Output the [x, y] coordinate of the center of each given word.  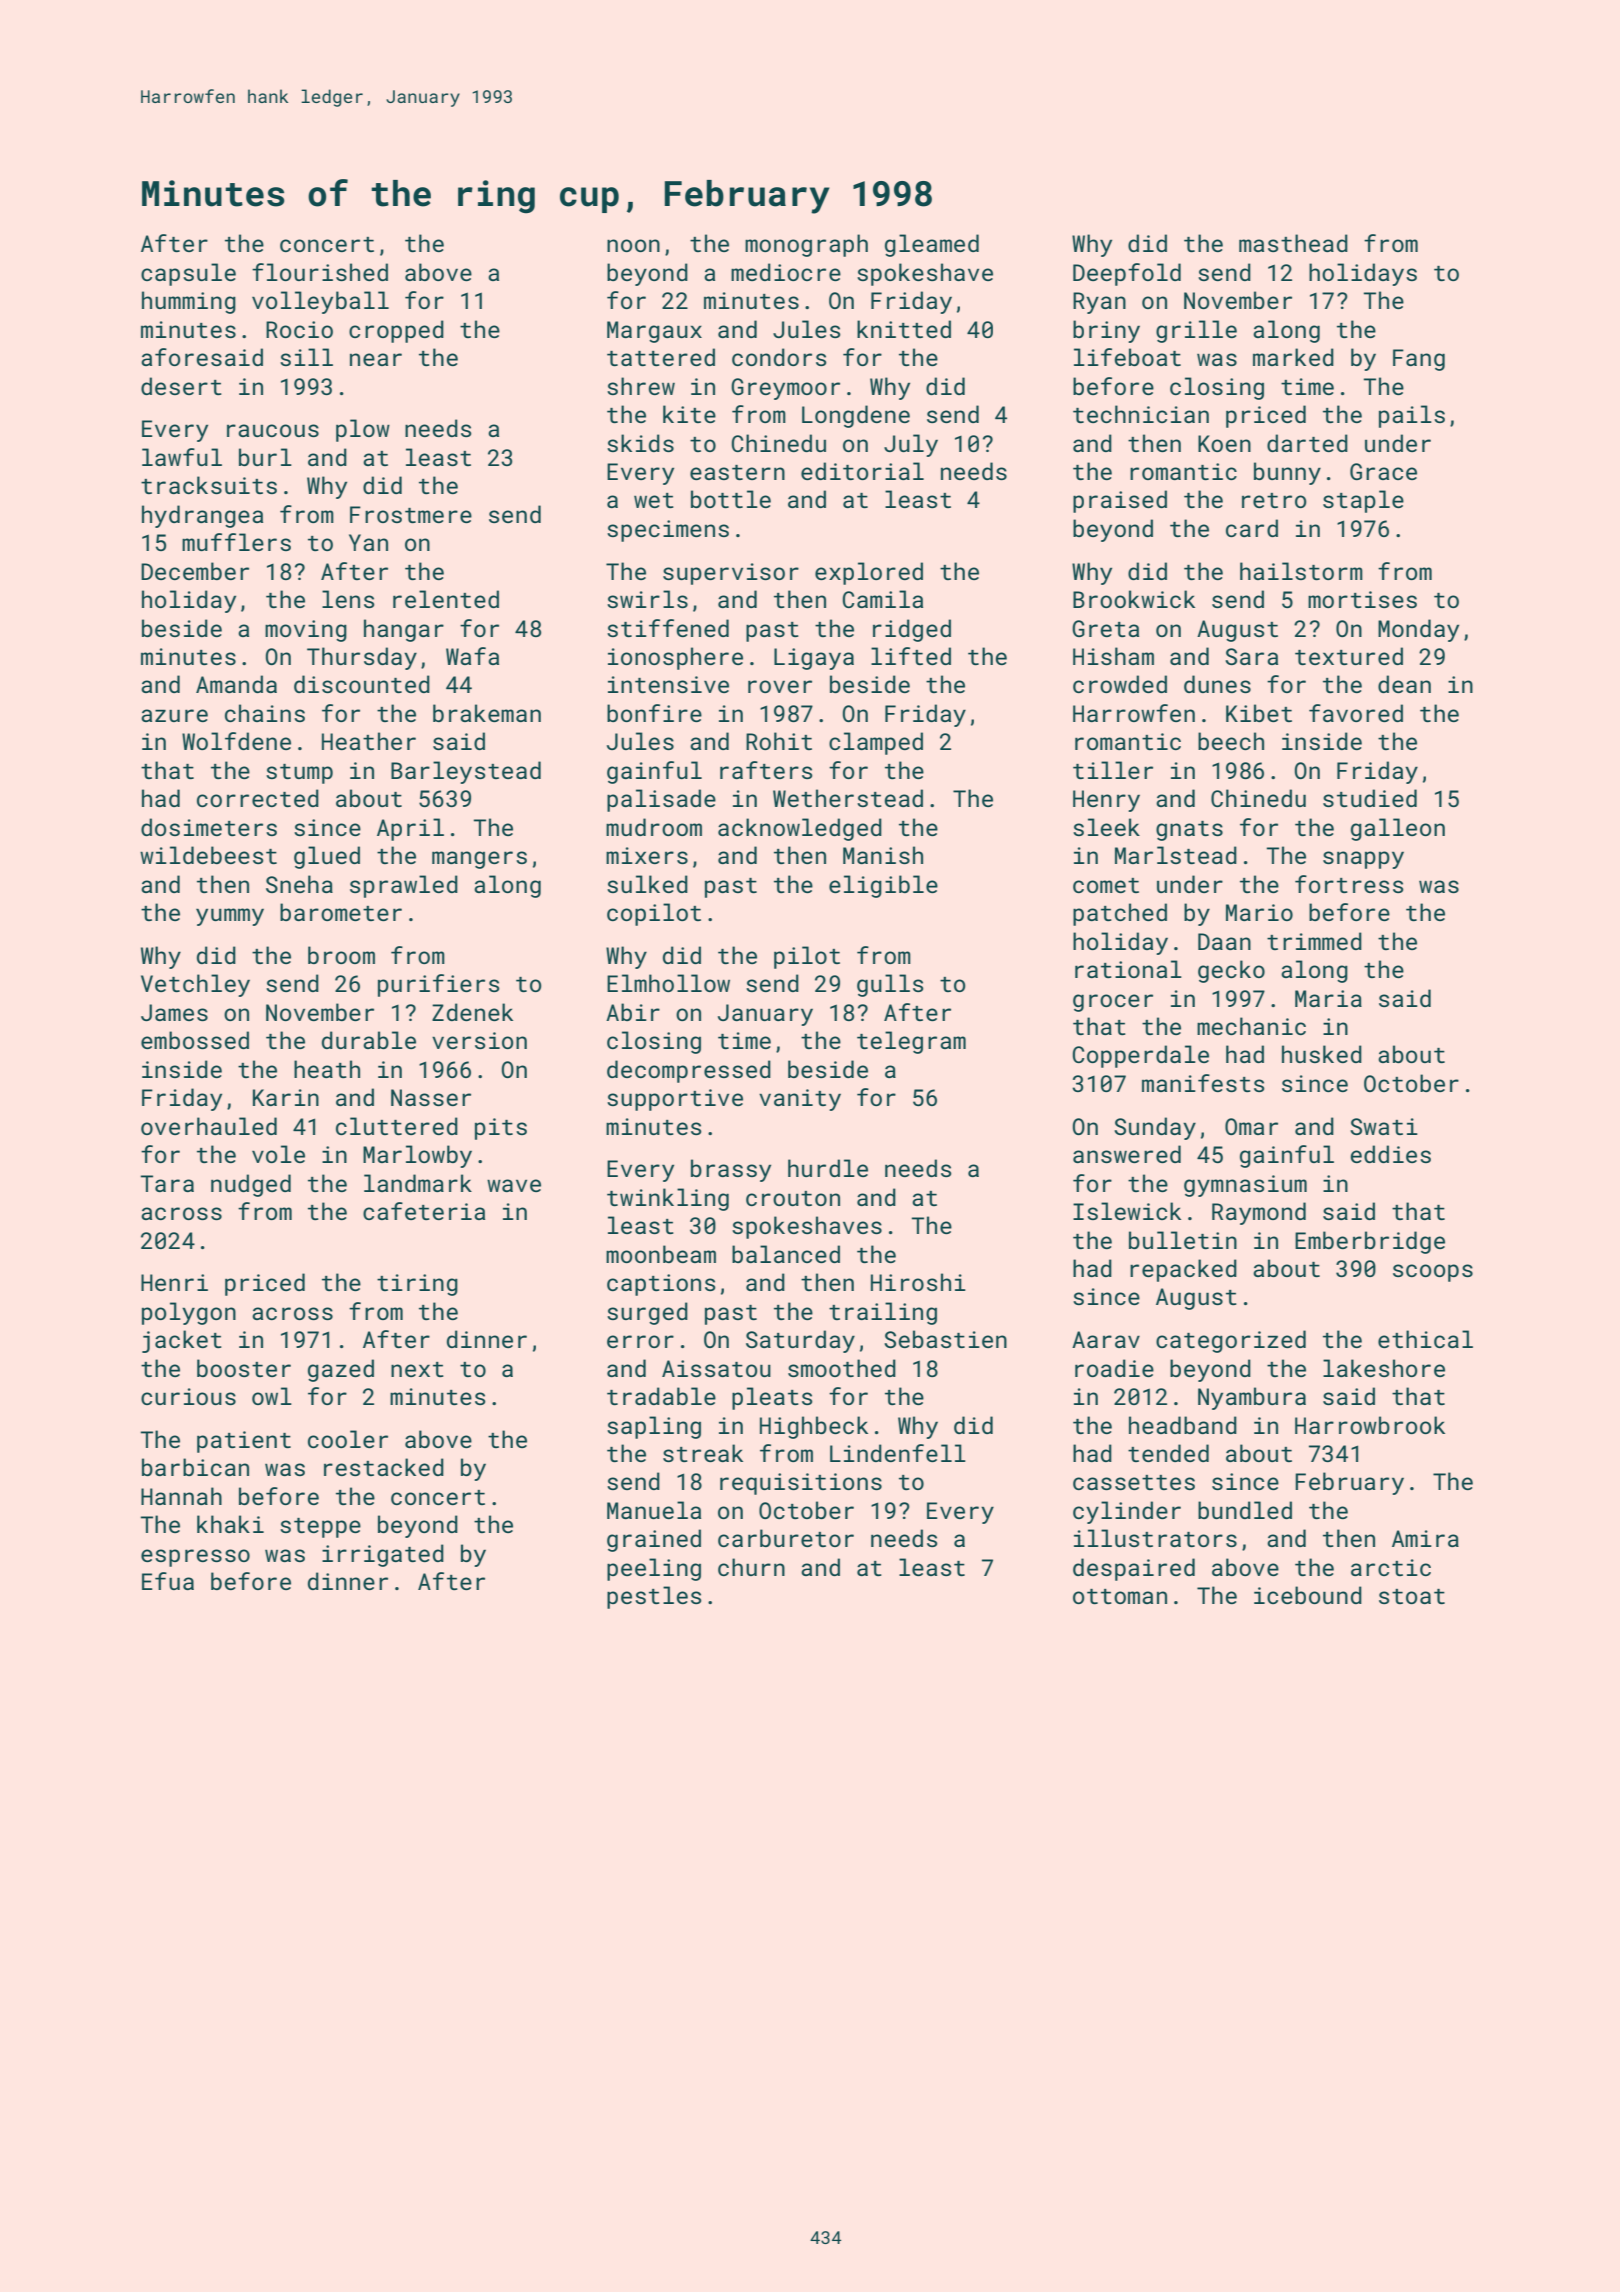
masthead [1293, 243]
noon [633, 245]
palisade [661, 800]
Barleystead [466, 772]
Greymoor [785, 389]
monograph [806, 245]
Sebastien [945, 1339]
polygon [189, 1313]
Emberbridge [1370, 1242]
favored [1356, 713]
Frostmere [411, 514]
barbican [195, 1467]
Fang [1419, 360]
